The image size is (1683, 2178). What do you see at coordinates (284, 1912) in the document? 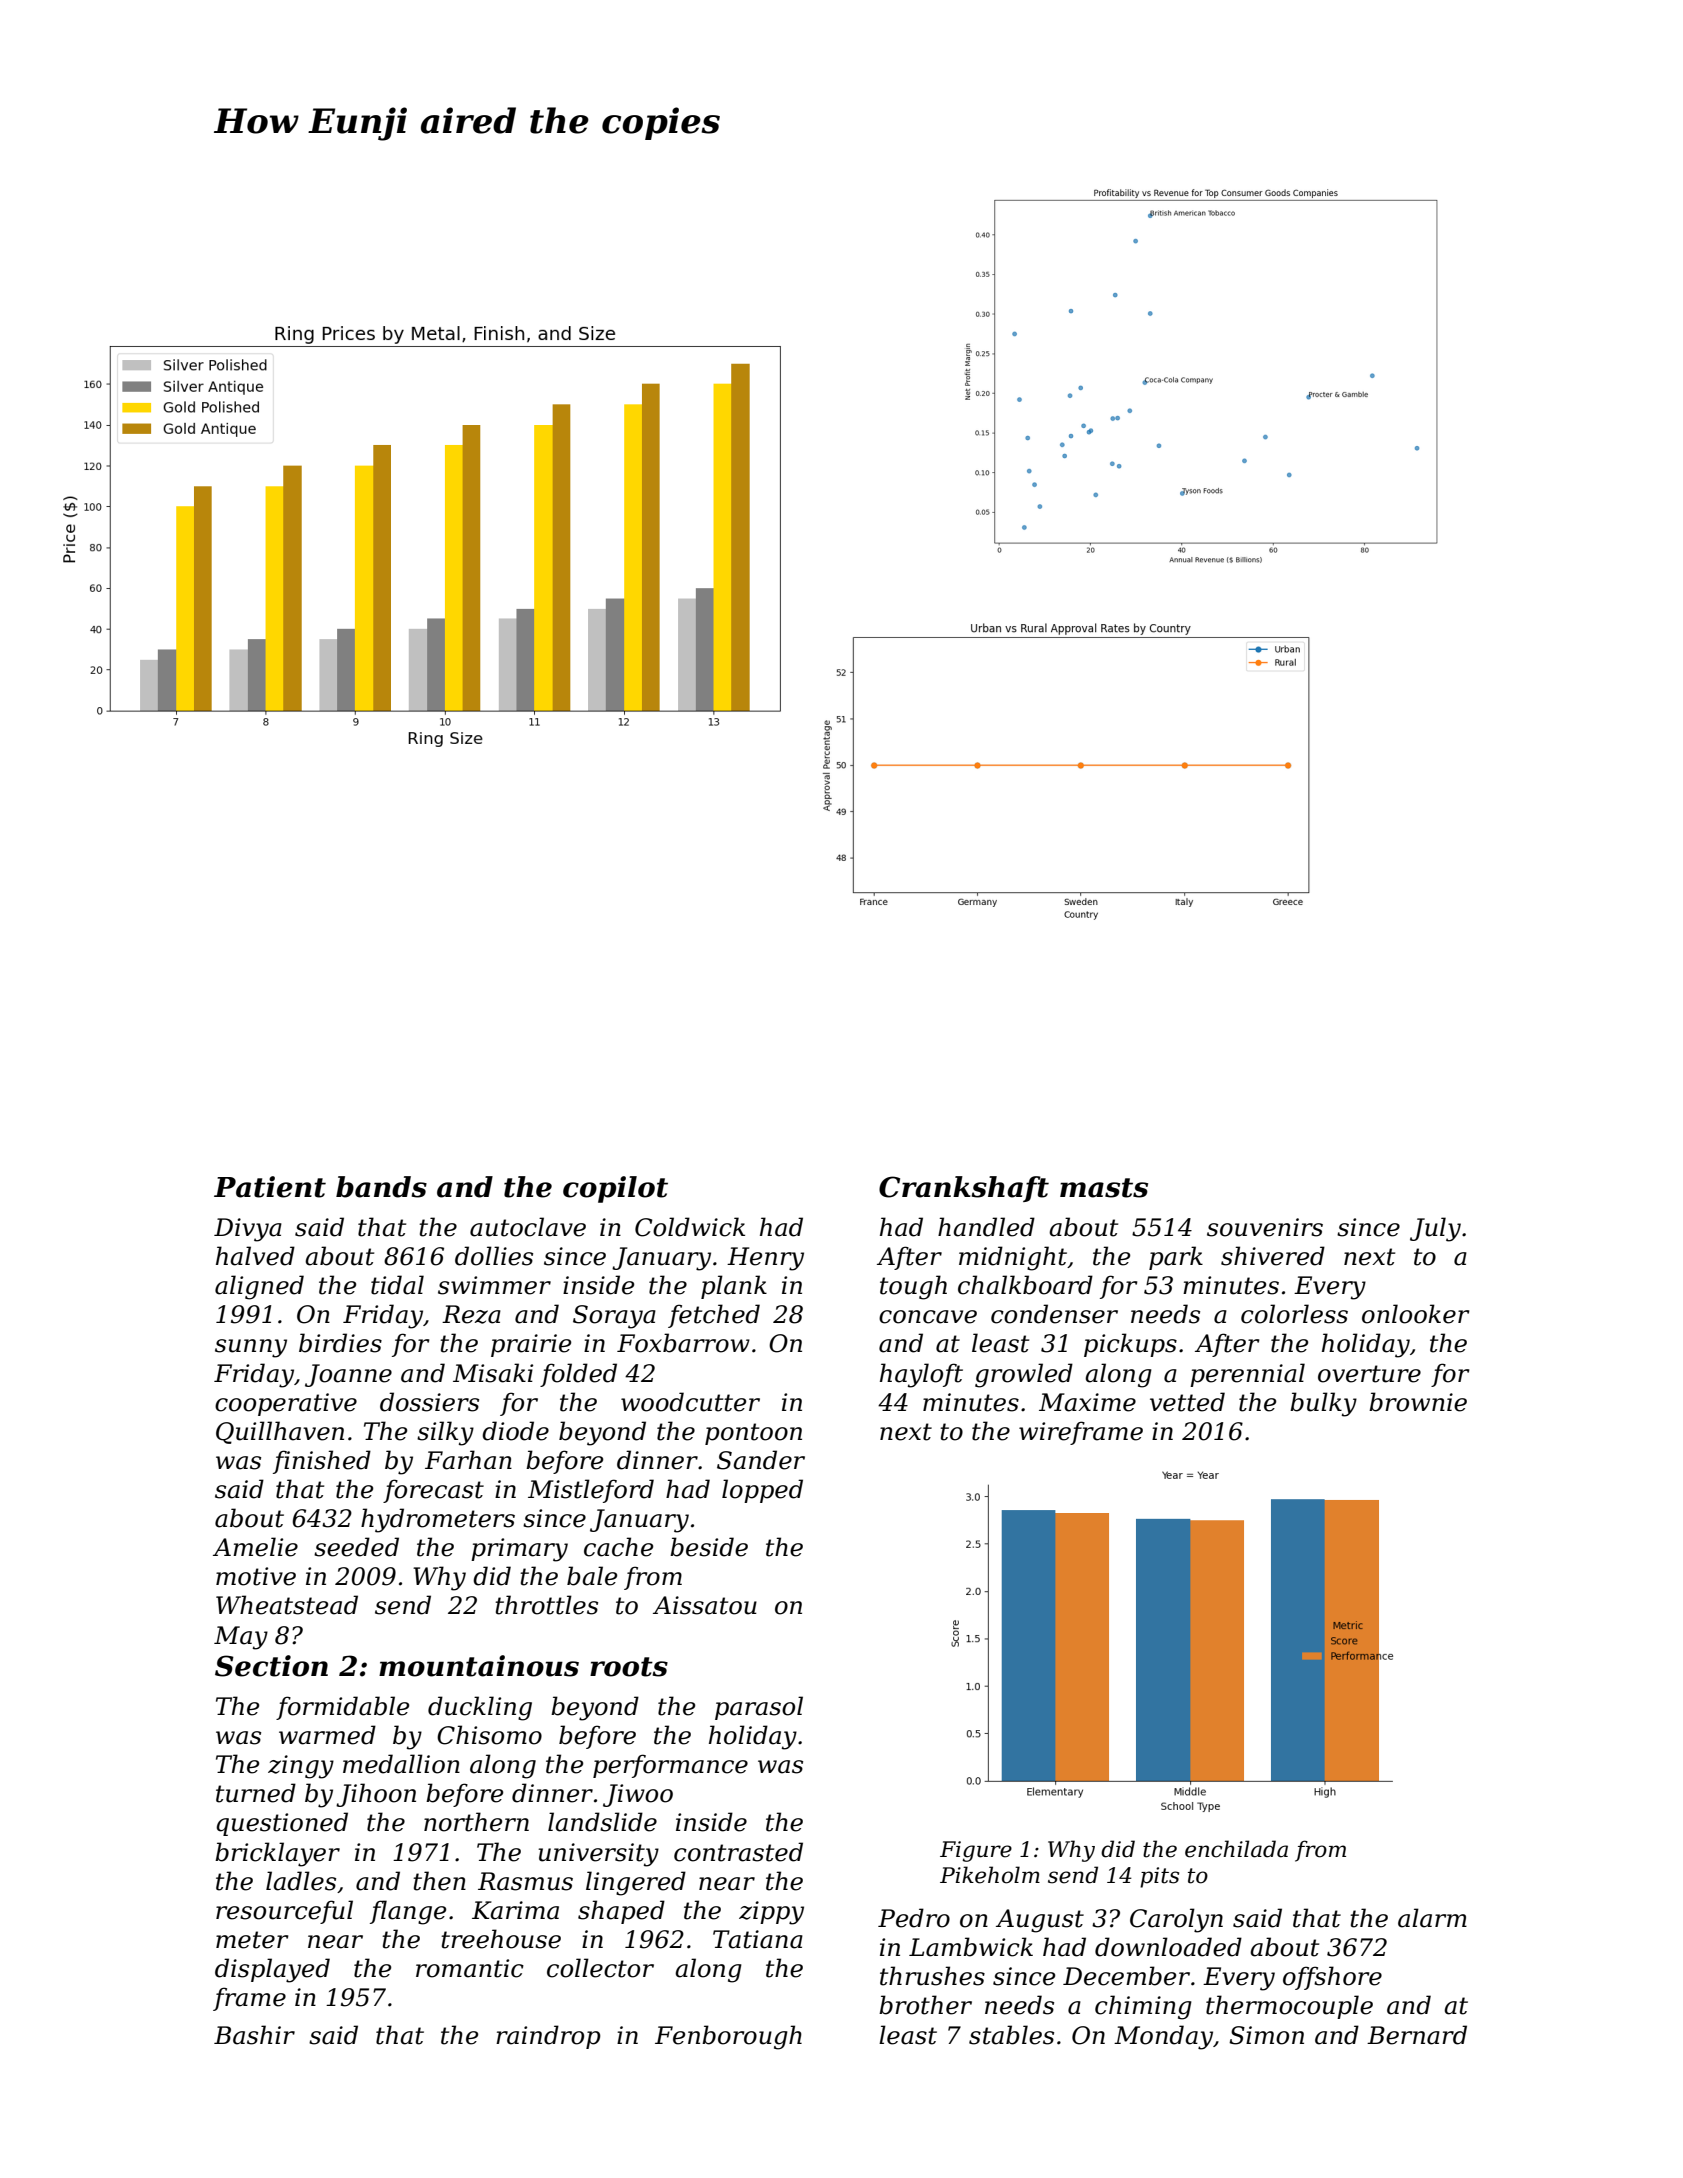
I see `resourceful` at bounding box center [284, 1912].
